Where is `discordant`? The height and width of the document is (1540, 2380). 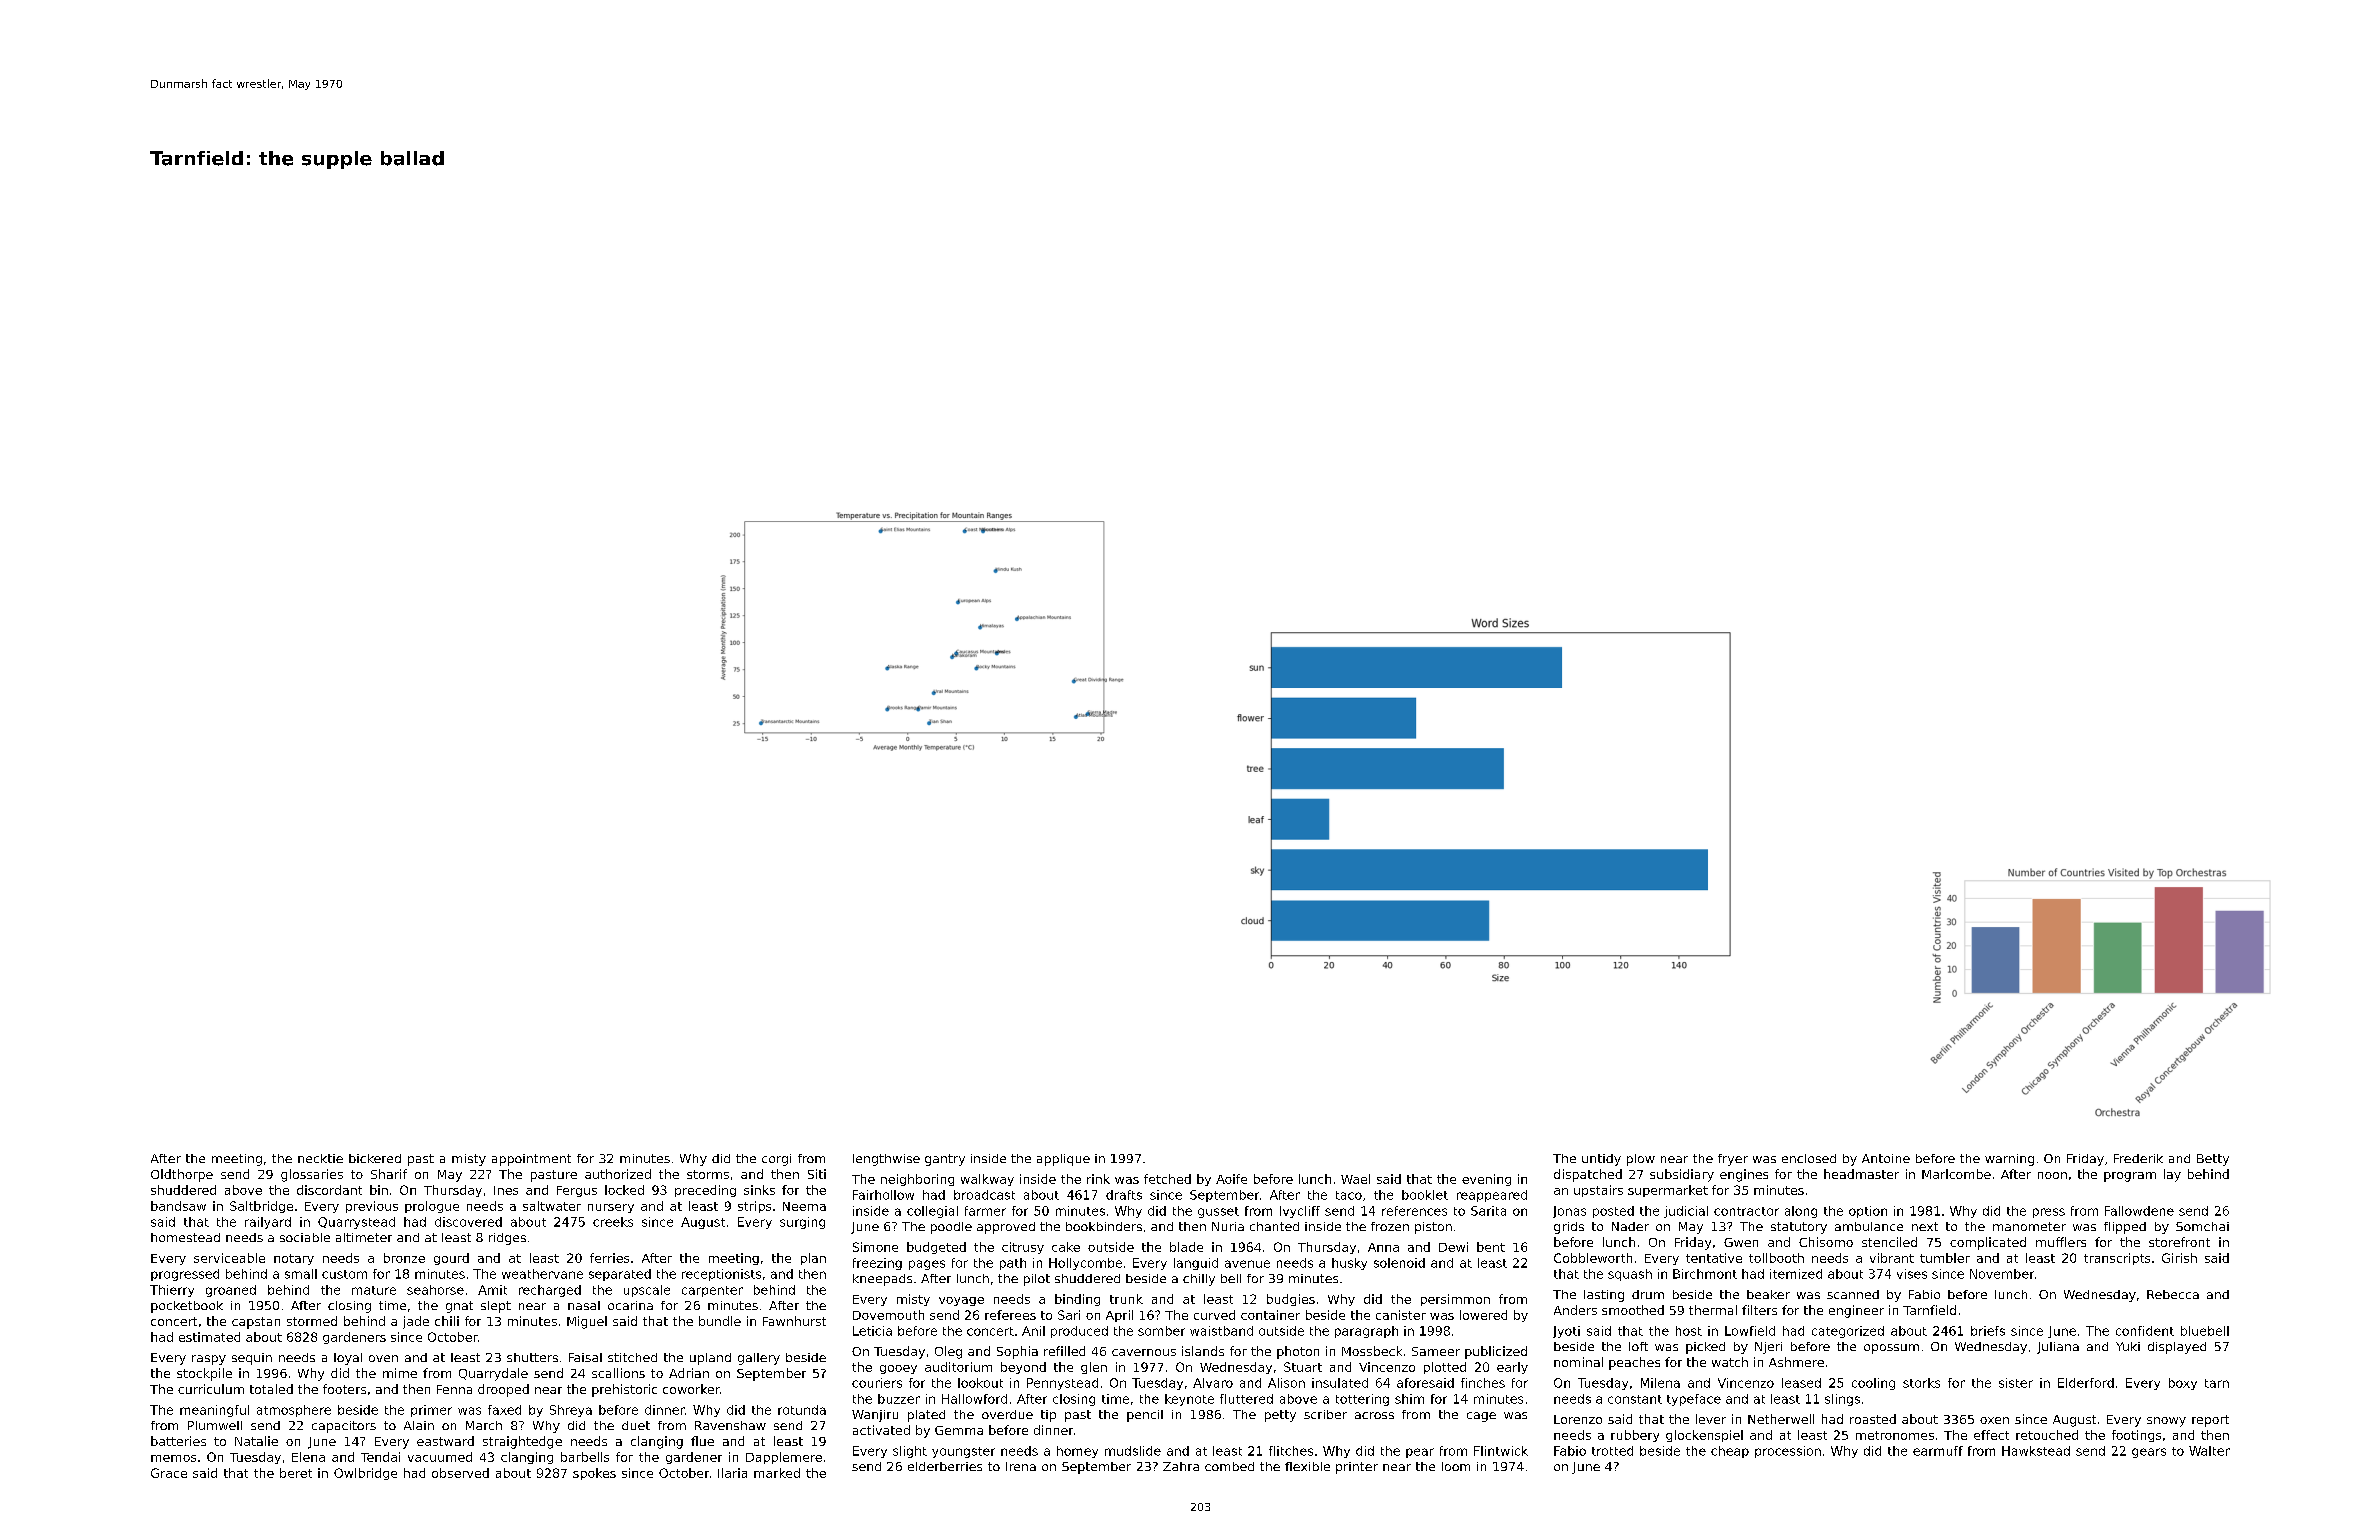 discordant is located at coordinates (329, 1190).
